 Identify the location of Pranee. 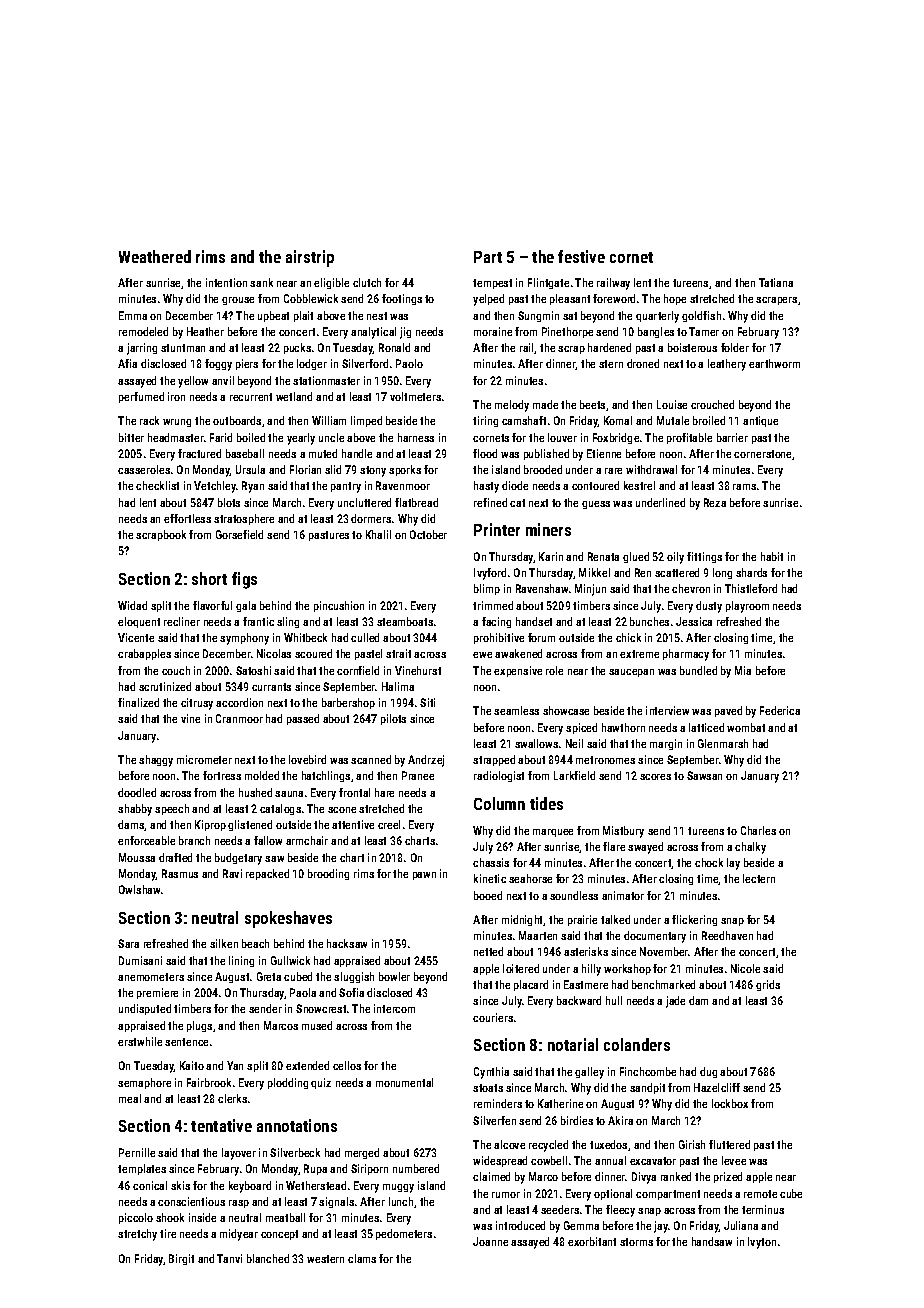
(418, 775).
